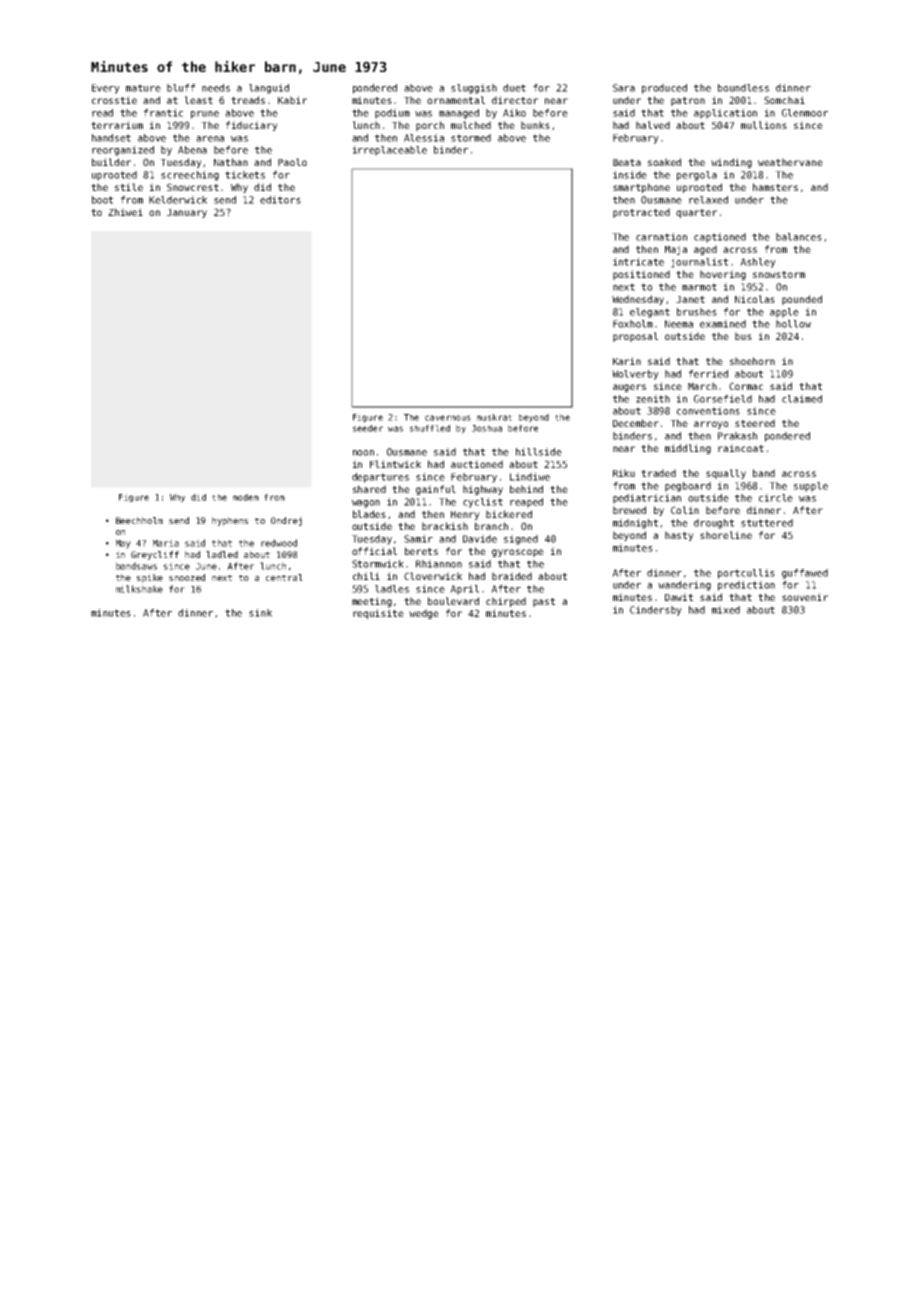 The image size is (924, 1308). What do you see at coordinates (139, 589) in the page?
I see `milkshake` at bounding box center [139, 589].
